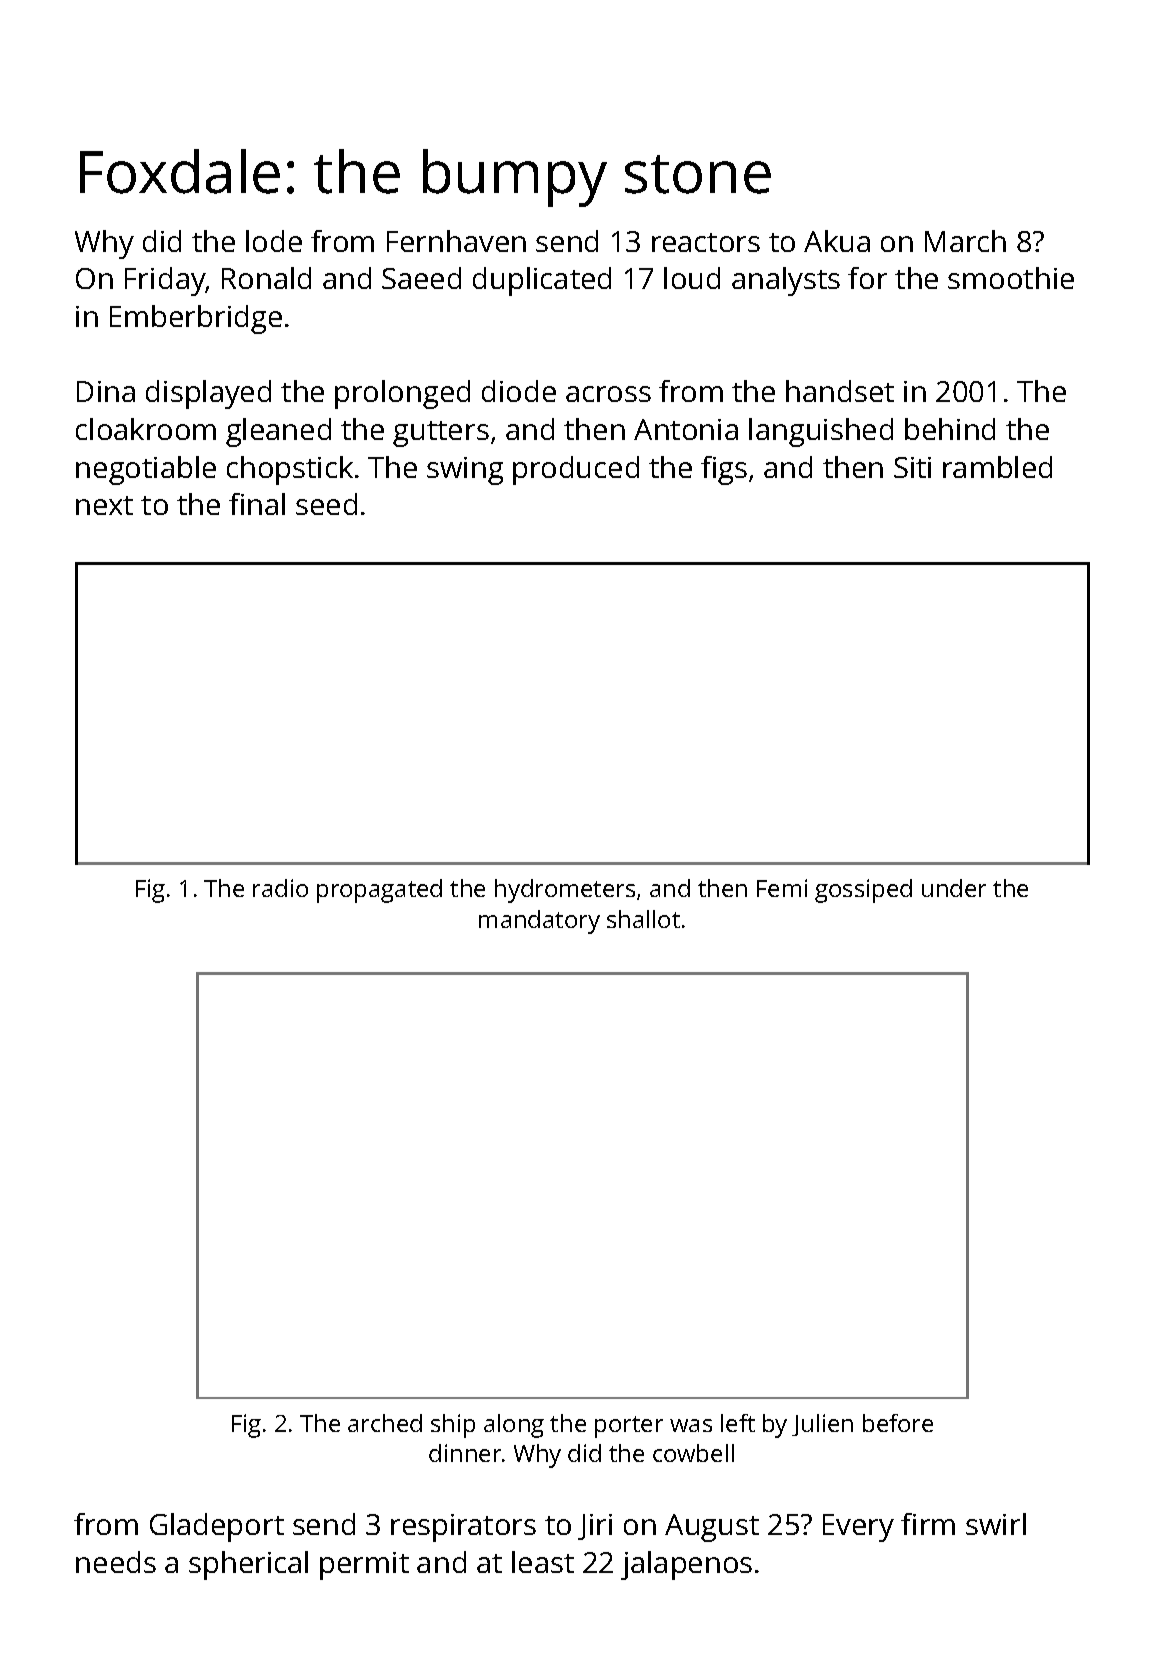 Image resolution: width=1165 pixels, height=1654 pixels. What do you see at coordinates (379, 891) in the document?
I see `propagated` at bounding box center [379, 891].
